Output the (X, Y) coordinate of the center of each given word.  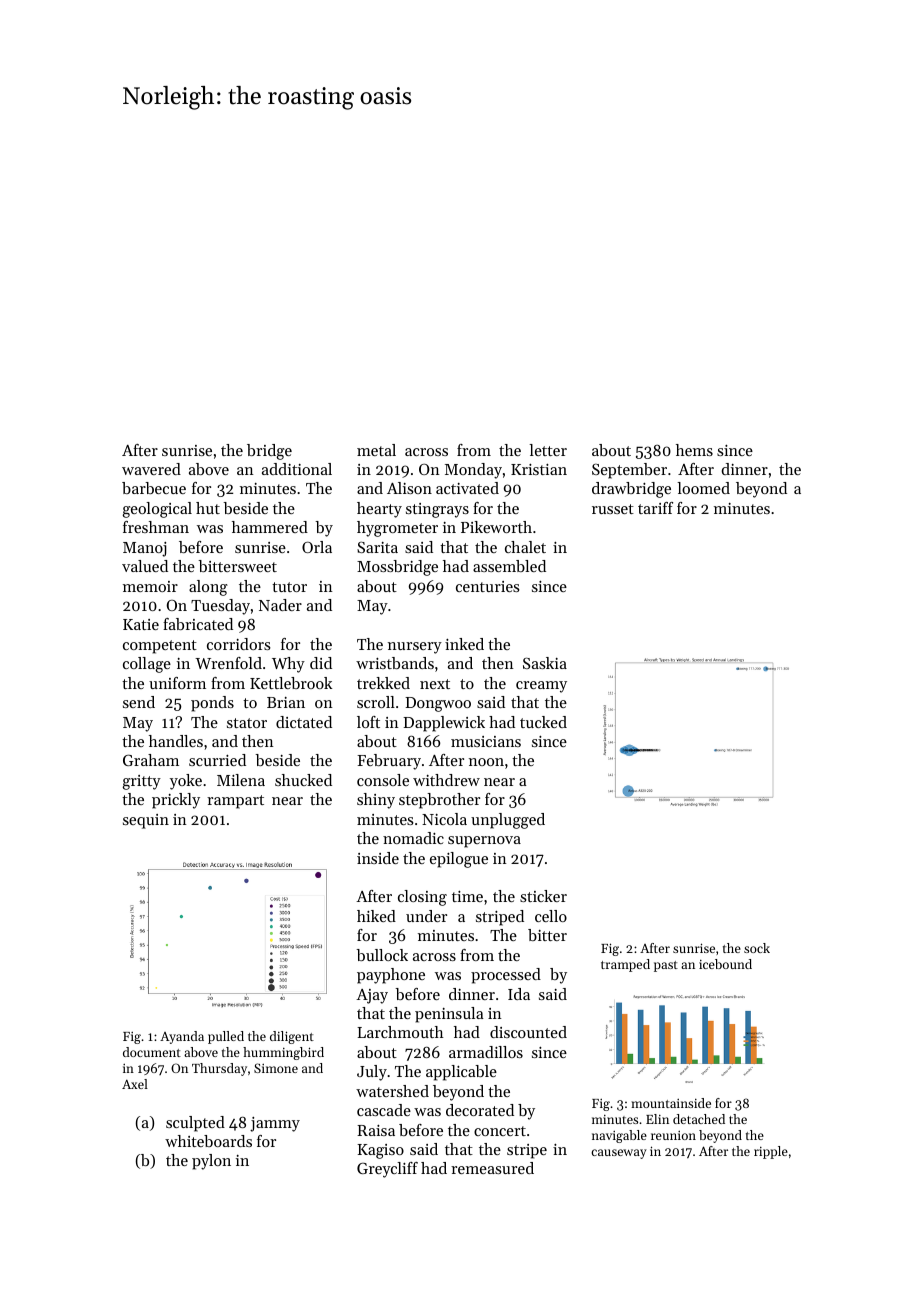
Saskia (545, 663)
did (321, 663)
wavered (151, 469)
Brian (286, 702)
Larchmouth (400, 1032)
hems (694, 450)
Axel (135, 1084)
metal (376, 450)
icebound (725, 964)
